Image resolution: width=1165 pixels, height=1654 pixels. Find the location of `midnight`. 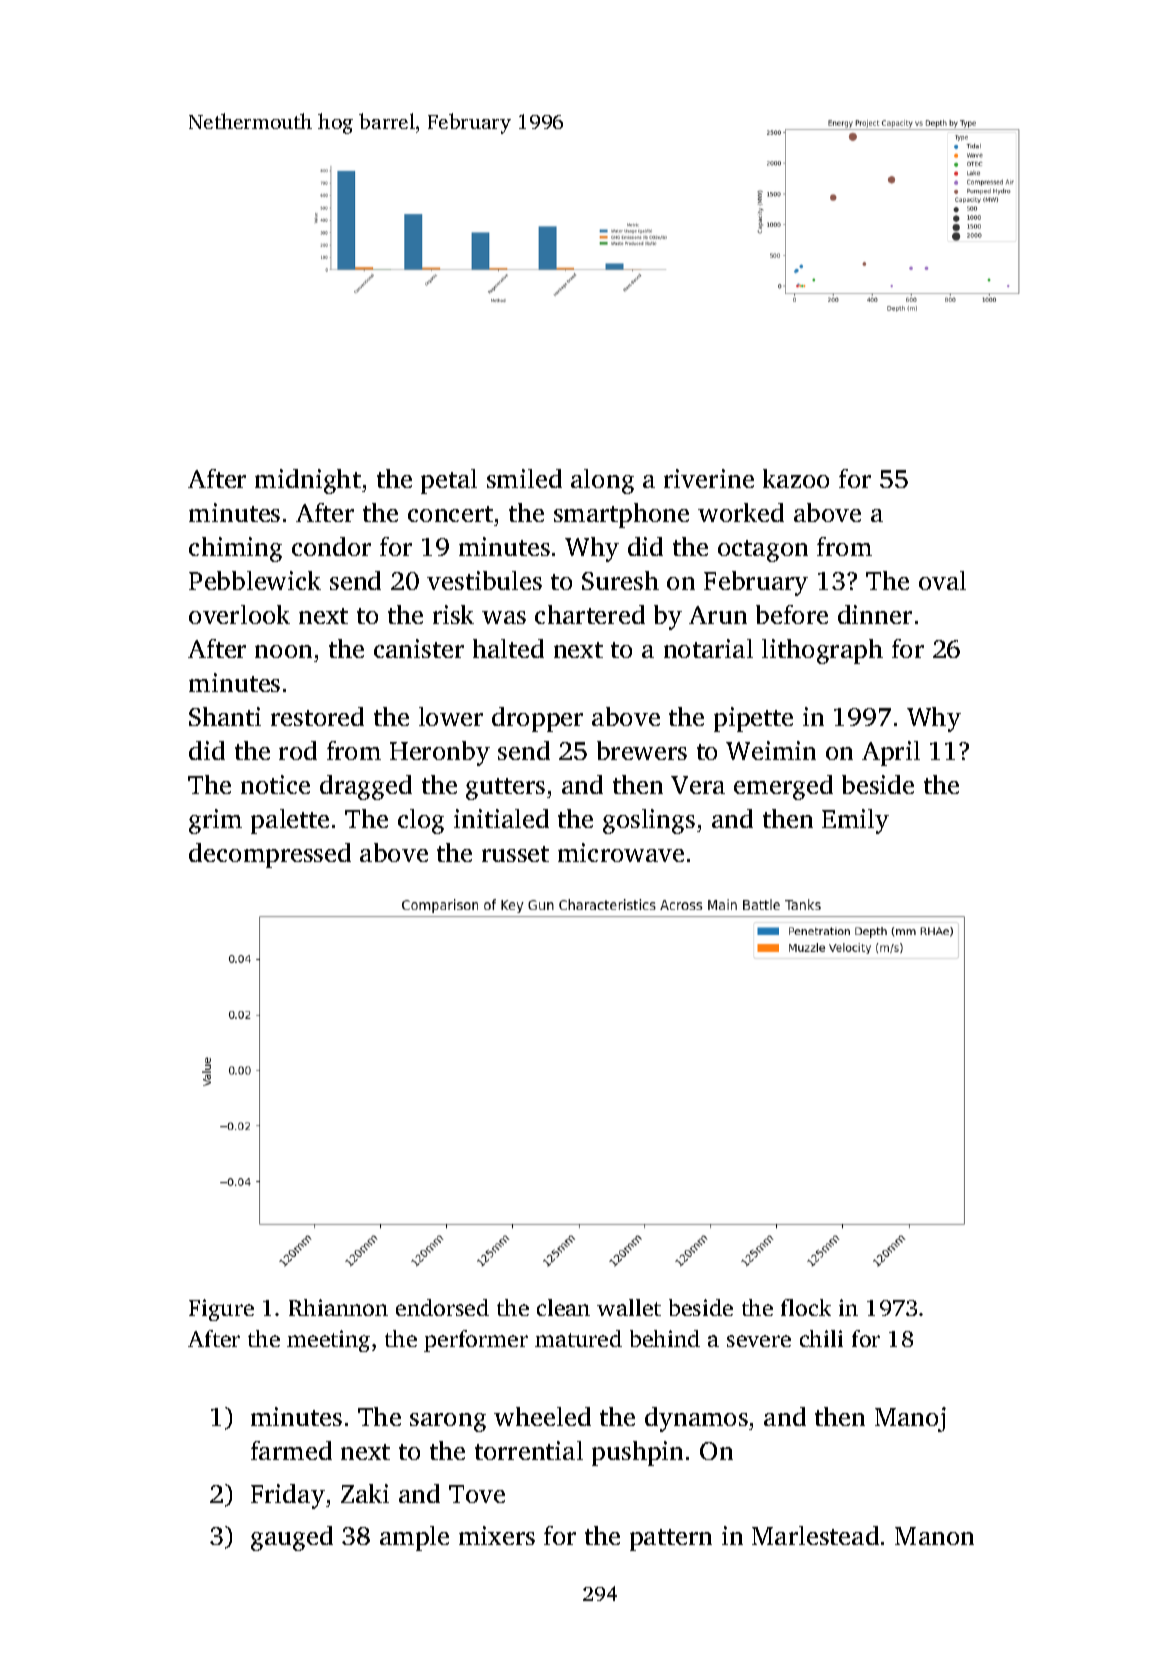

midnight is located at coordinates (308, 481).
